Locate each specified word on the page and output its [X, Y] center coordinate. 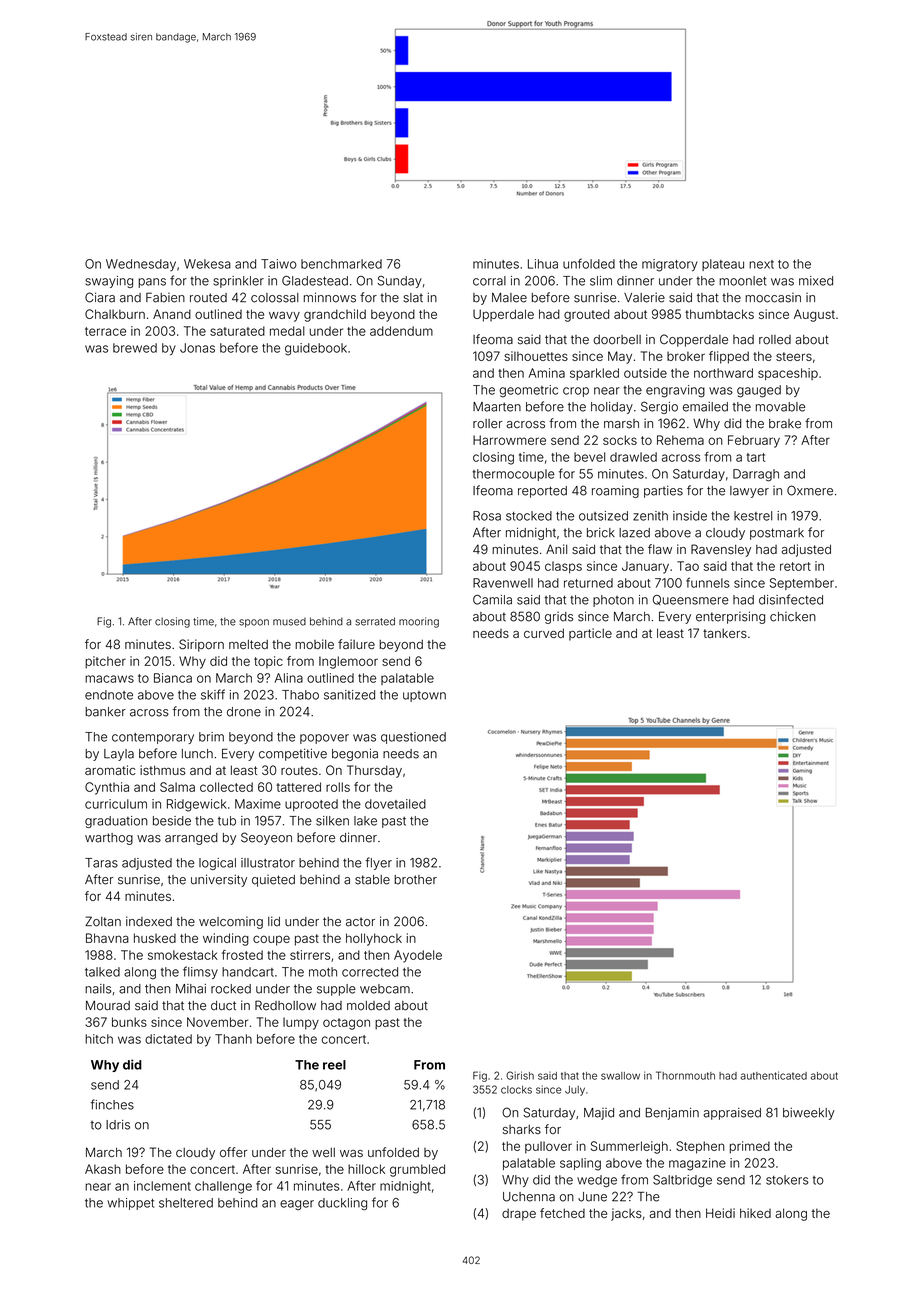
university [219, 880]
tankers [725, 633]
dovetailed [395, 804]
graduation [116, 822]
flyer [378, 863]
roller [487, 424]
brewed [135, 348]
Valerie [644, 297]
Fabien [165, 297]
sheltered [186, 1203]
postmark [777, 534]
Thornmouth [685, 1075]
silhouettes [536, 356]
